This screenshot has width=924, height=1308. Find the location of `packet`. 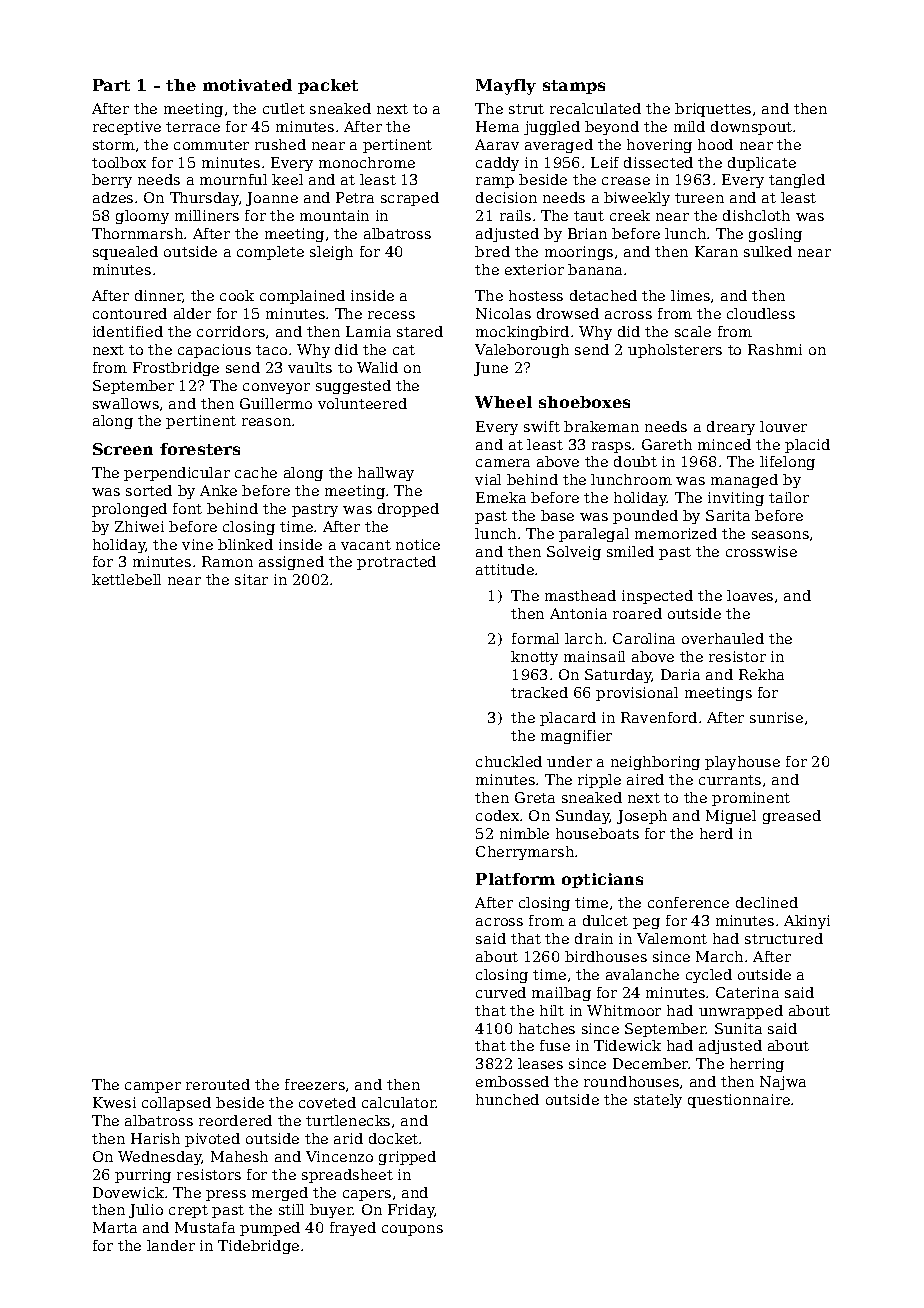

packet is located at coordinates (328, 86).
